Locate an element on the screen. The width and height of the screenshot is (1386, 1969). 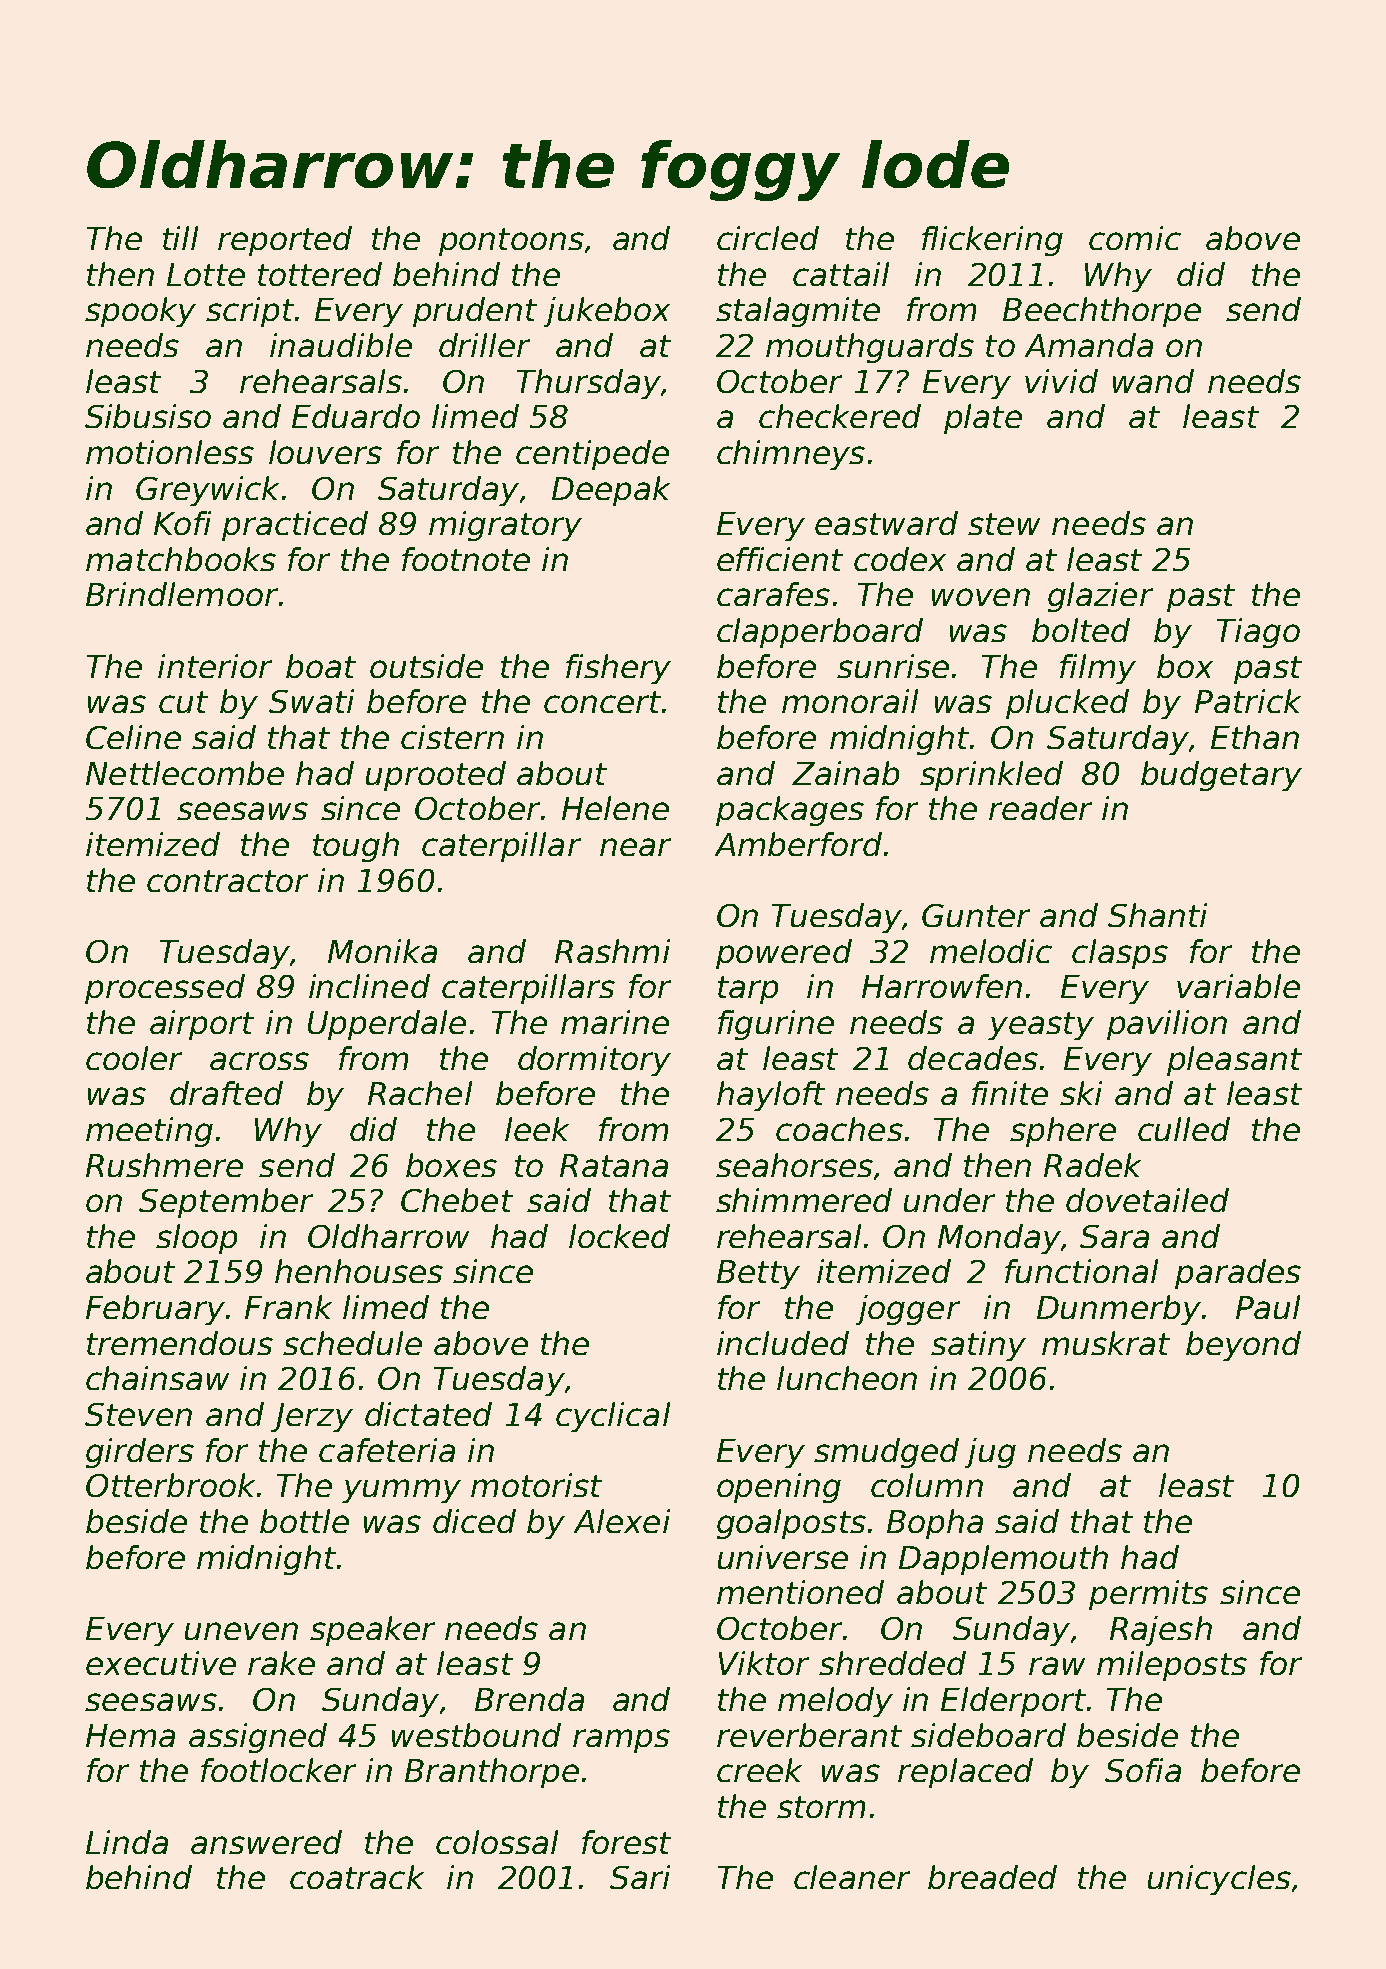
coatrack is located at coordinates (357, 1877).
